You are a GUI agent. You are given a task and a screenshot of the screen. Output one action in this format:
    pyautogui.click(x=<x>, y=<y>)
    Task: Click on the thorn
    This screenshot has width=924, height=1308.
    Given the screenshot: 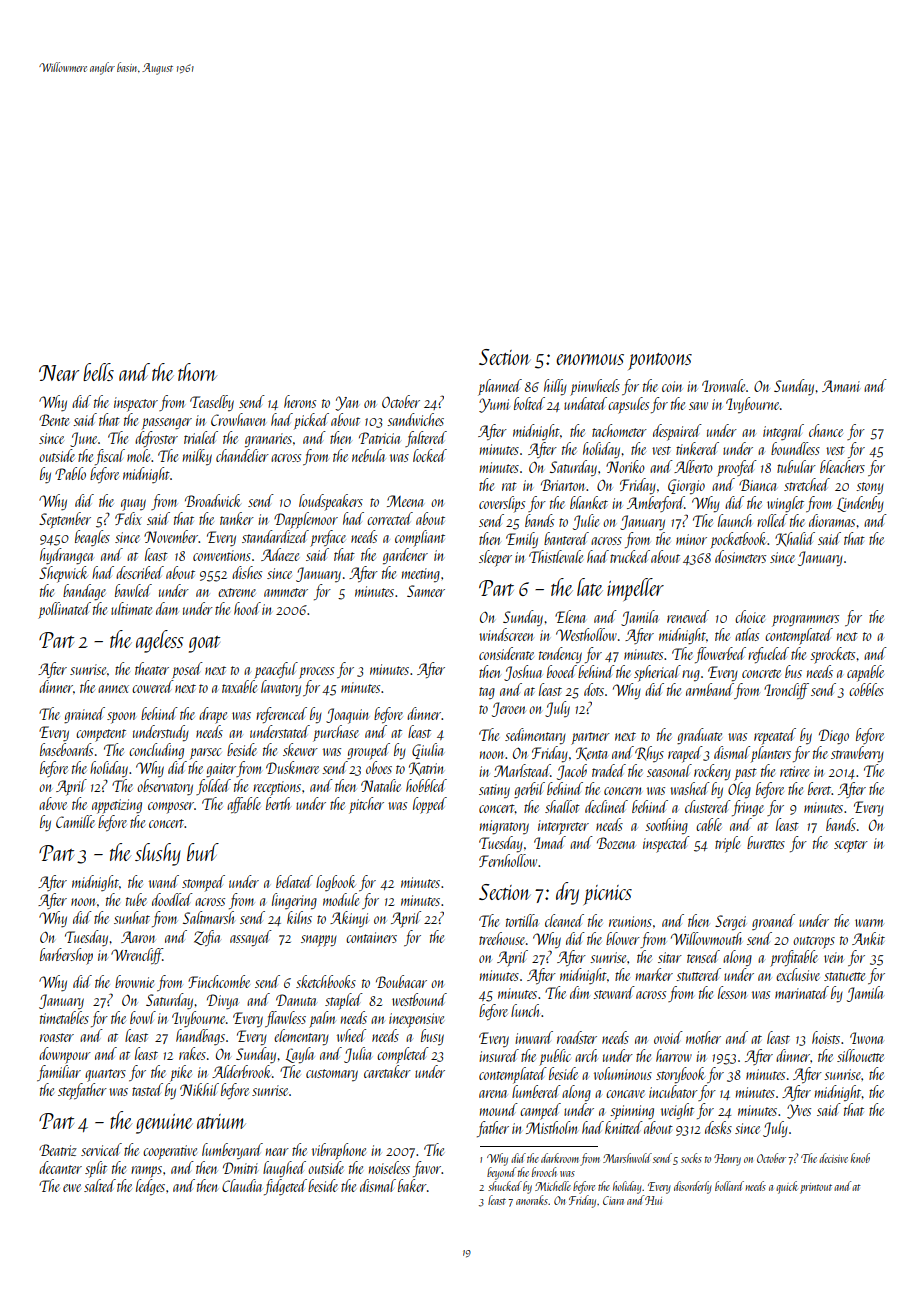 What is the action you would take?
    pyautogui.click(x=197, y=372)
